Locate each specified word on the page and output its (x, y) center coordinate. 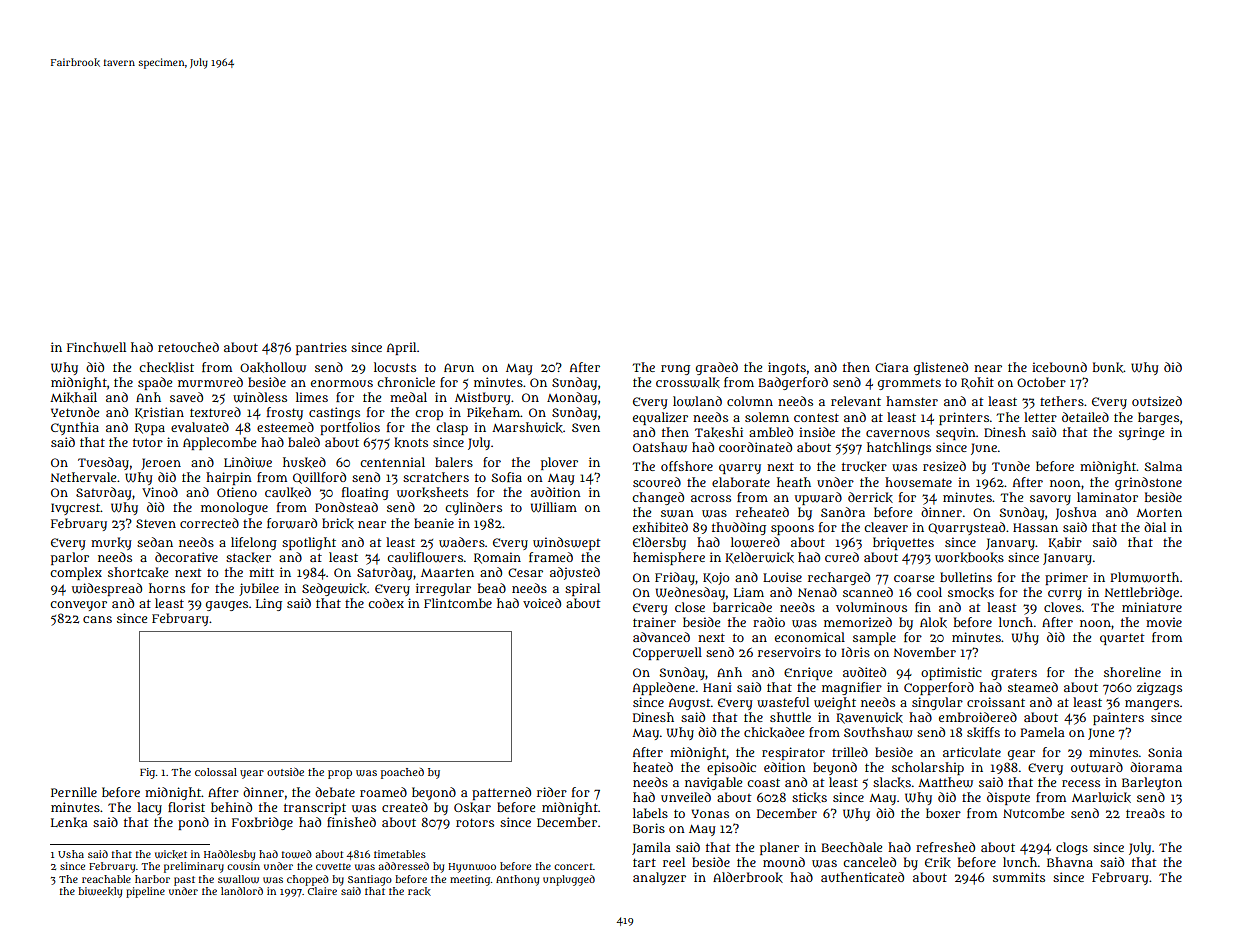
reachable (106, 879)
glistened (941, 368)
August (690, 704)
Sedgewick (334, 589)
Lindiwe (248, 462)
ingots (787, 368)
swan (677, 513)
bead (492, 588)
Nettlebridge (1142, 593)
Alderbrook (748, 877)
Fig (147, 773)
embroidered (978, 717)
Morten (1159, 513)
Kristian (159, 413)
